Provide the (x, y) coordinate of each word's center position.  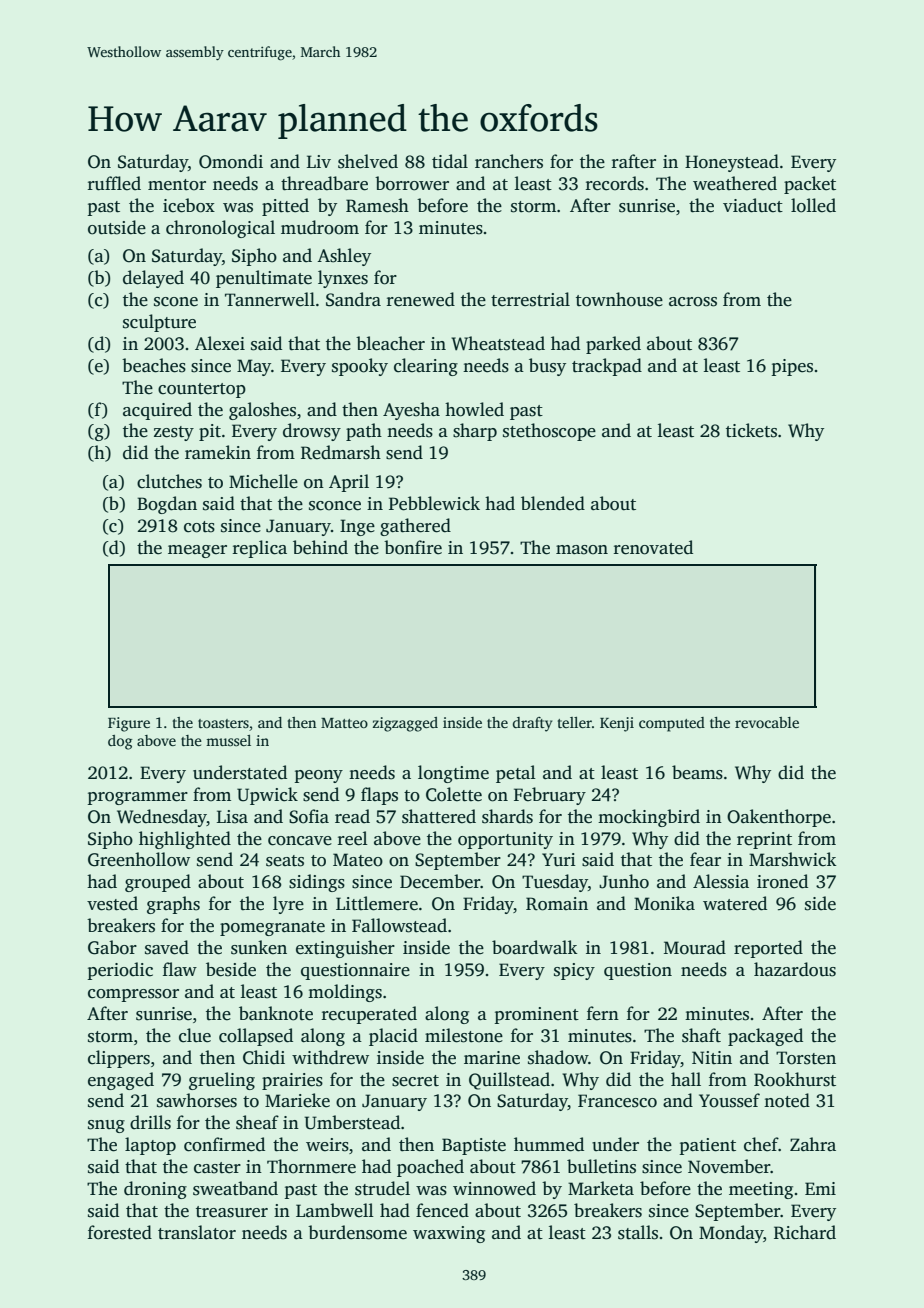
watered (735, 903)
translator (197, 1232)
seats (285, 861)
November (729, 1166)
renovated (653, 547)
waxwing (449, 1234)
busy (547, 367)
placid (393, 1037)
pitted (285, 207)
